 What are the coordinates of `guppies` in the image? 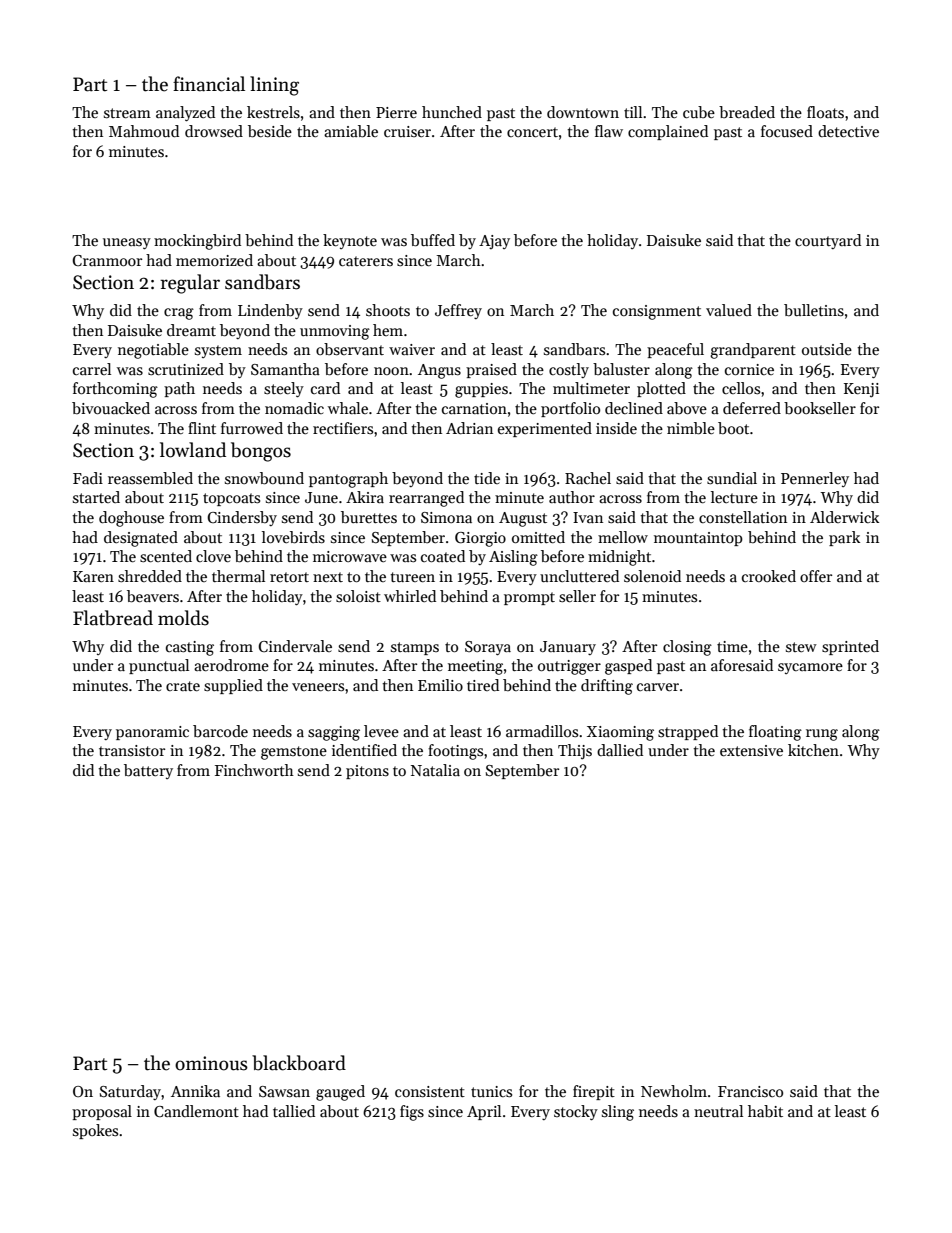 It's located at (481, 390).
